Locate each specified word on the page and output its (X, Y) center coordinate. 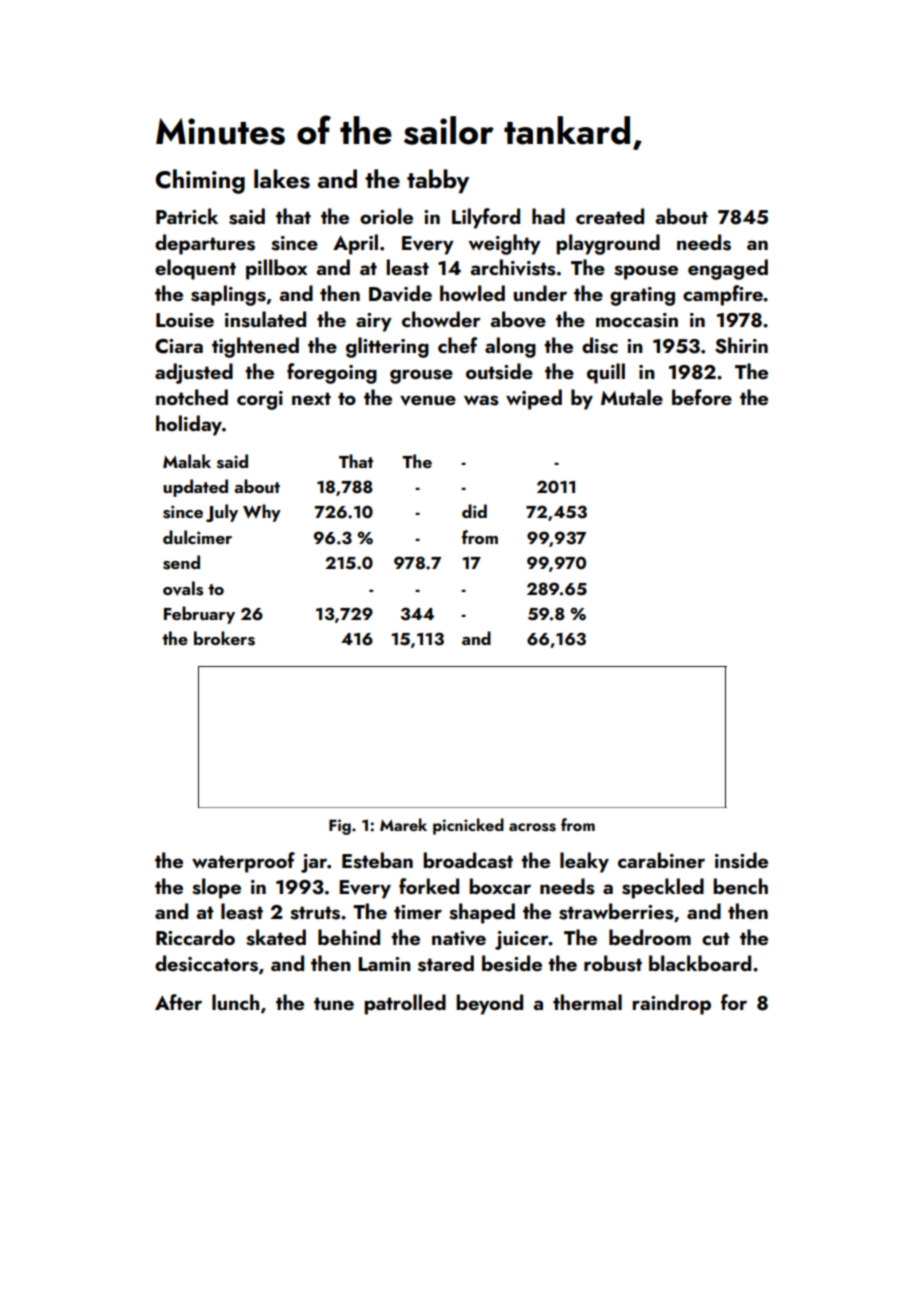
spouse (646, 272)
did (474, 511)
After (178, 1002)
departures (205, 244)
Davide (400, 293)
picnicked (468, 826)
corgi (260, 400)
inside (741, 860)
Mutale (632, 397)
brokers (224, 638)
